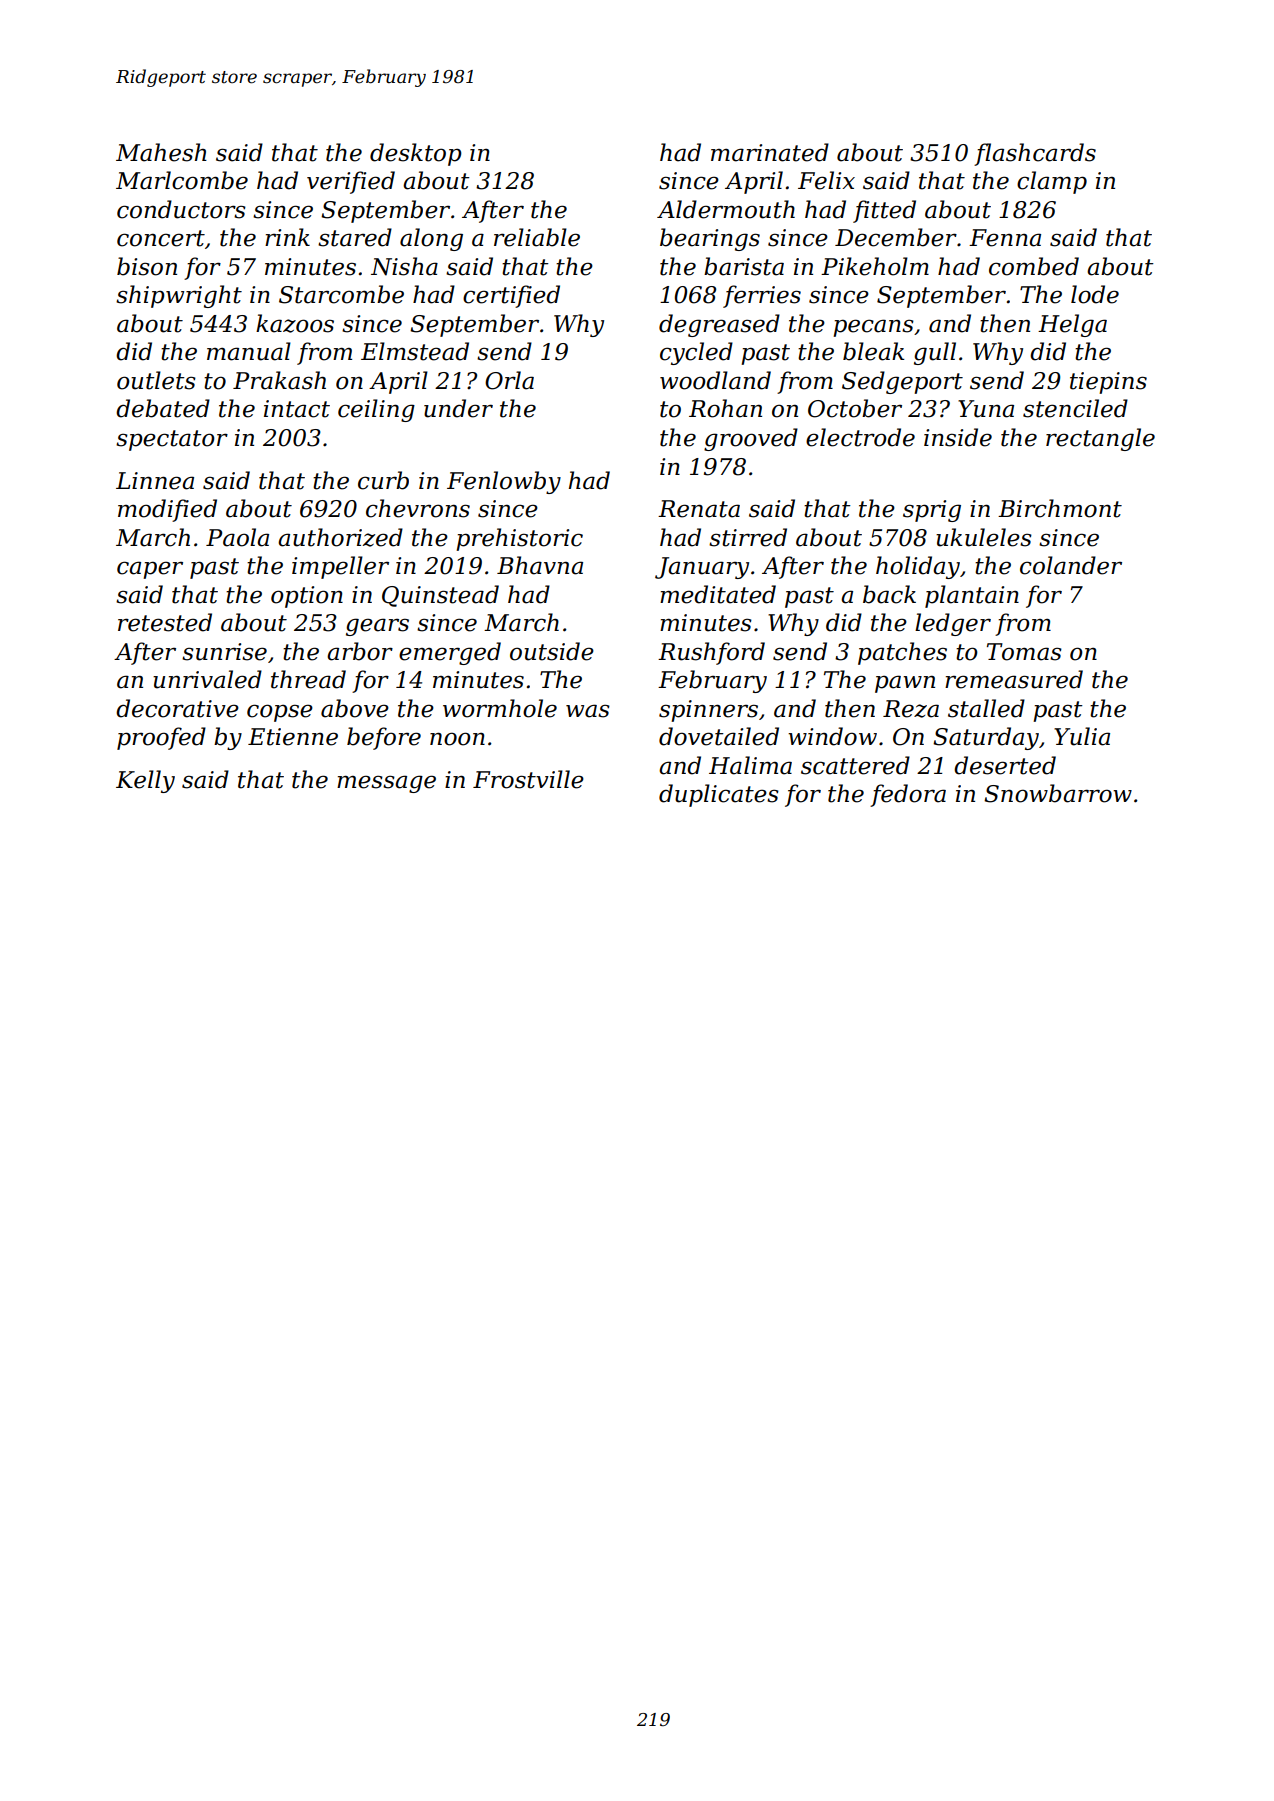  Describe the element at coordinates (416, 154) in the screenshot. I see `desktop` at that location.
